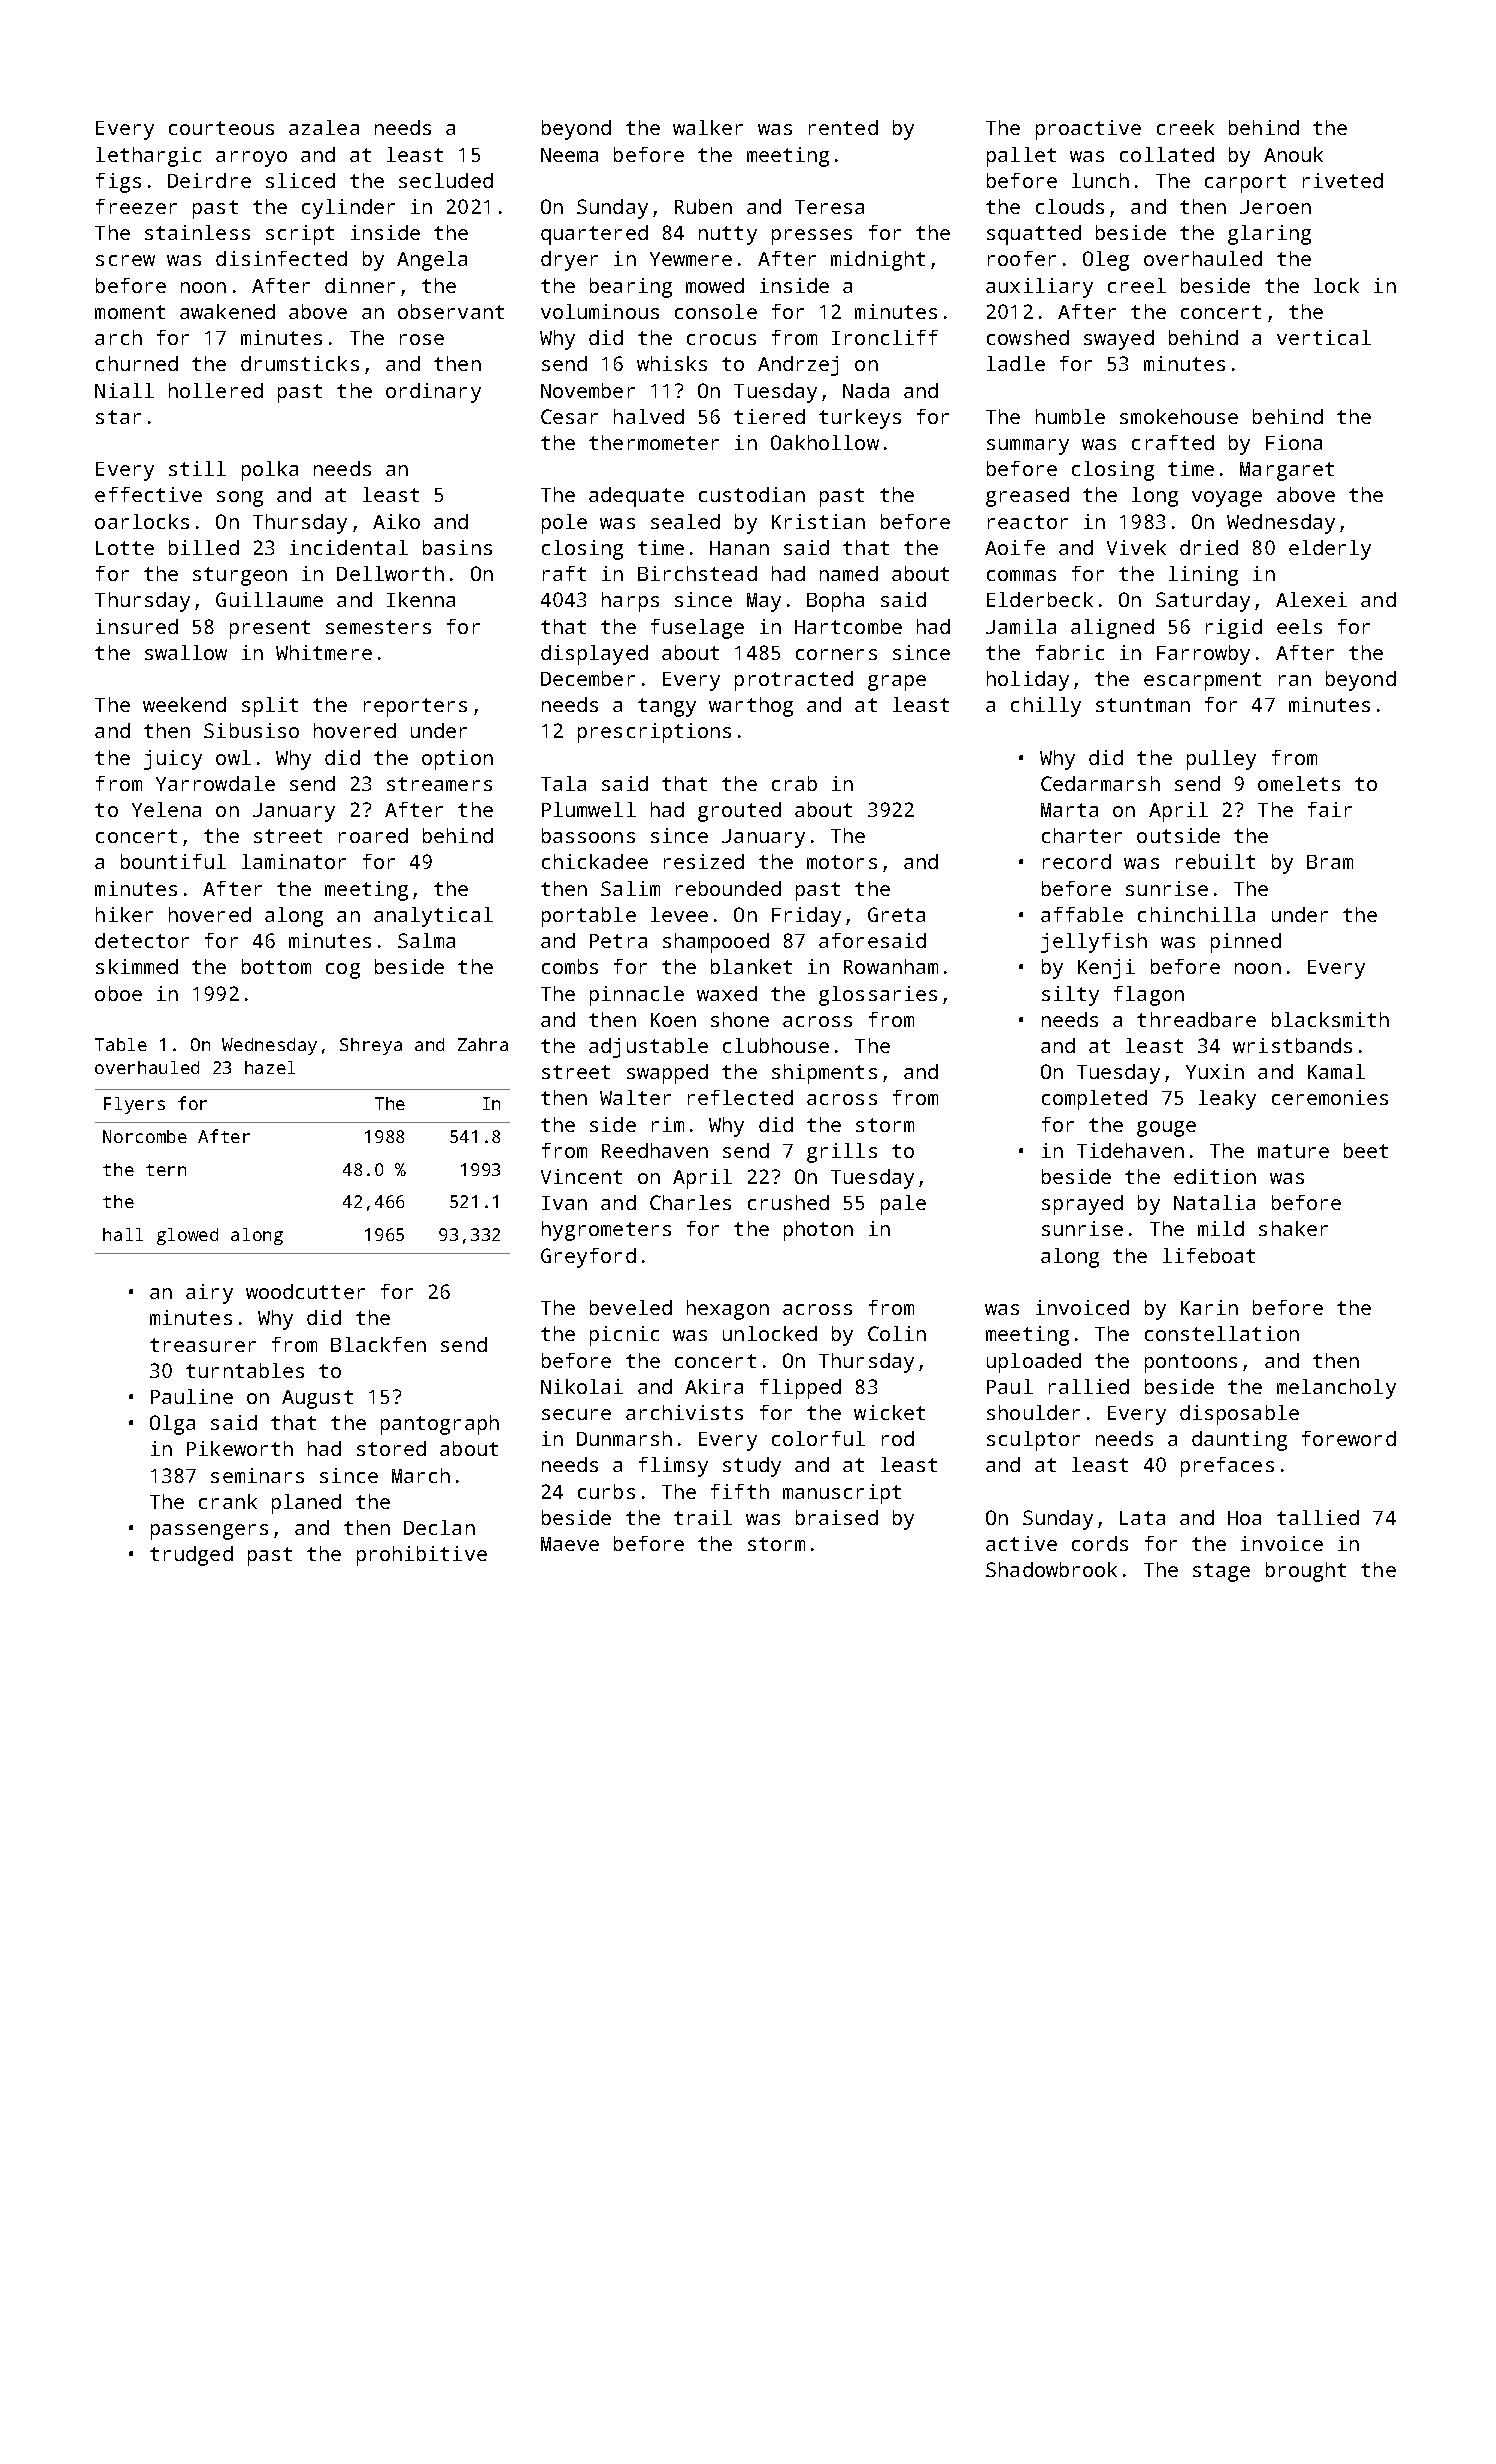 This screenshot has width=1496, height=2464. What do you see at coordinates (483, 1044) in the screenshot?
I see `Zahra` at bounding box center [483, 1044].
